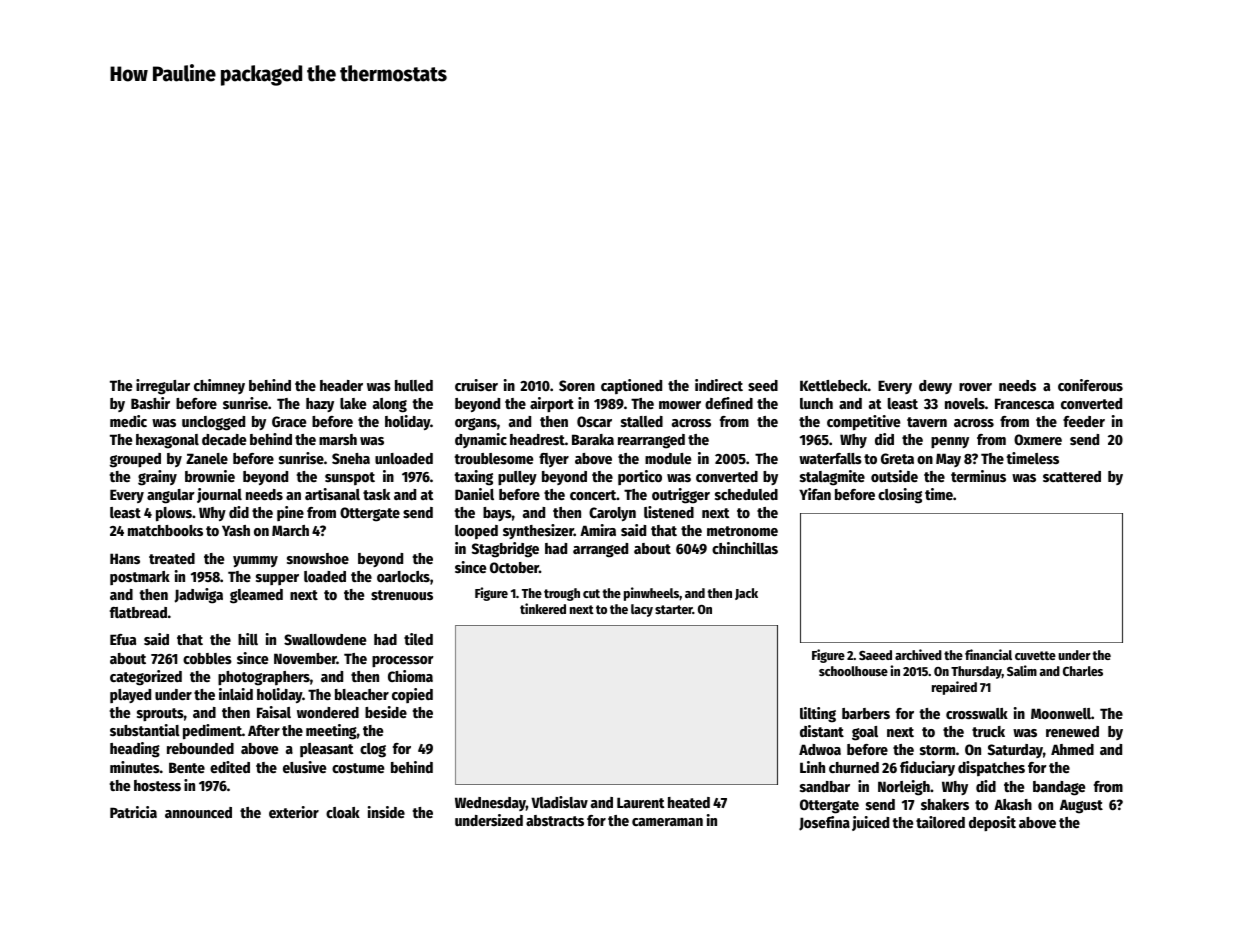  Describe the element at coordinates (145, 730) in the image. I see `substantial` at that location.
